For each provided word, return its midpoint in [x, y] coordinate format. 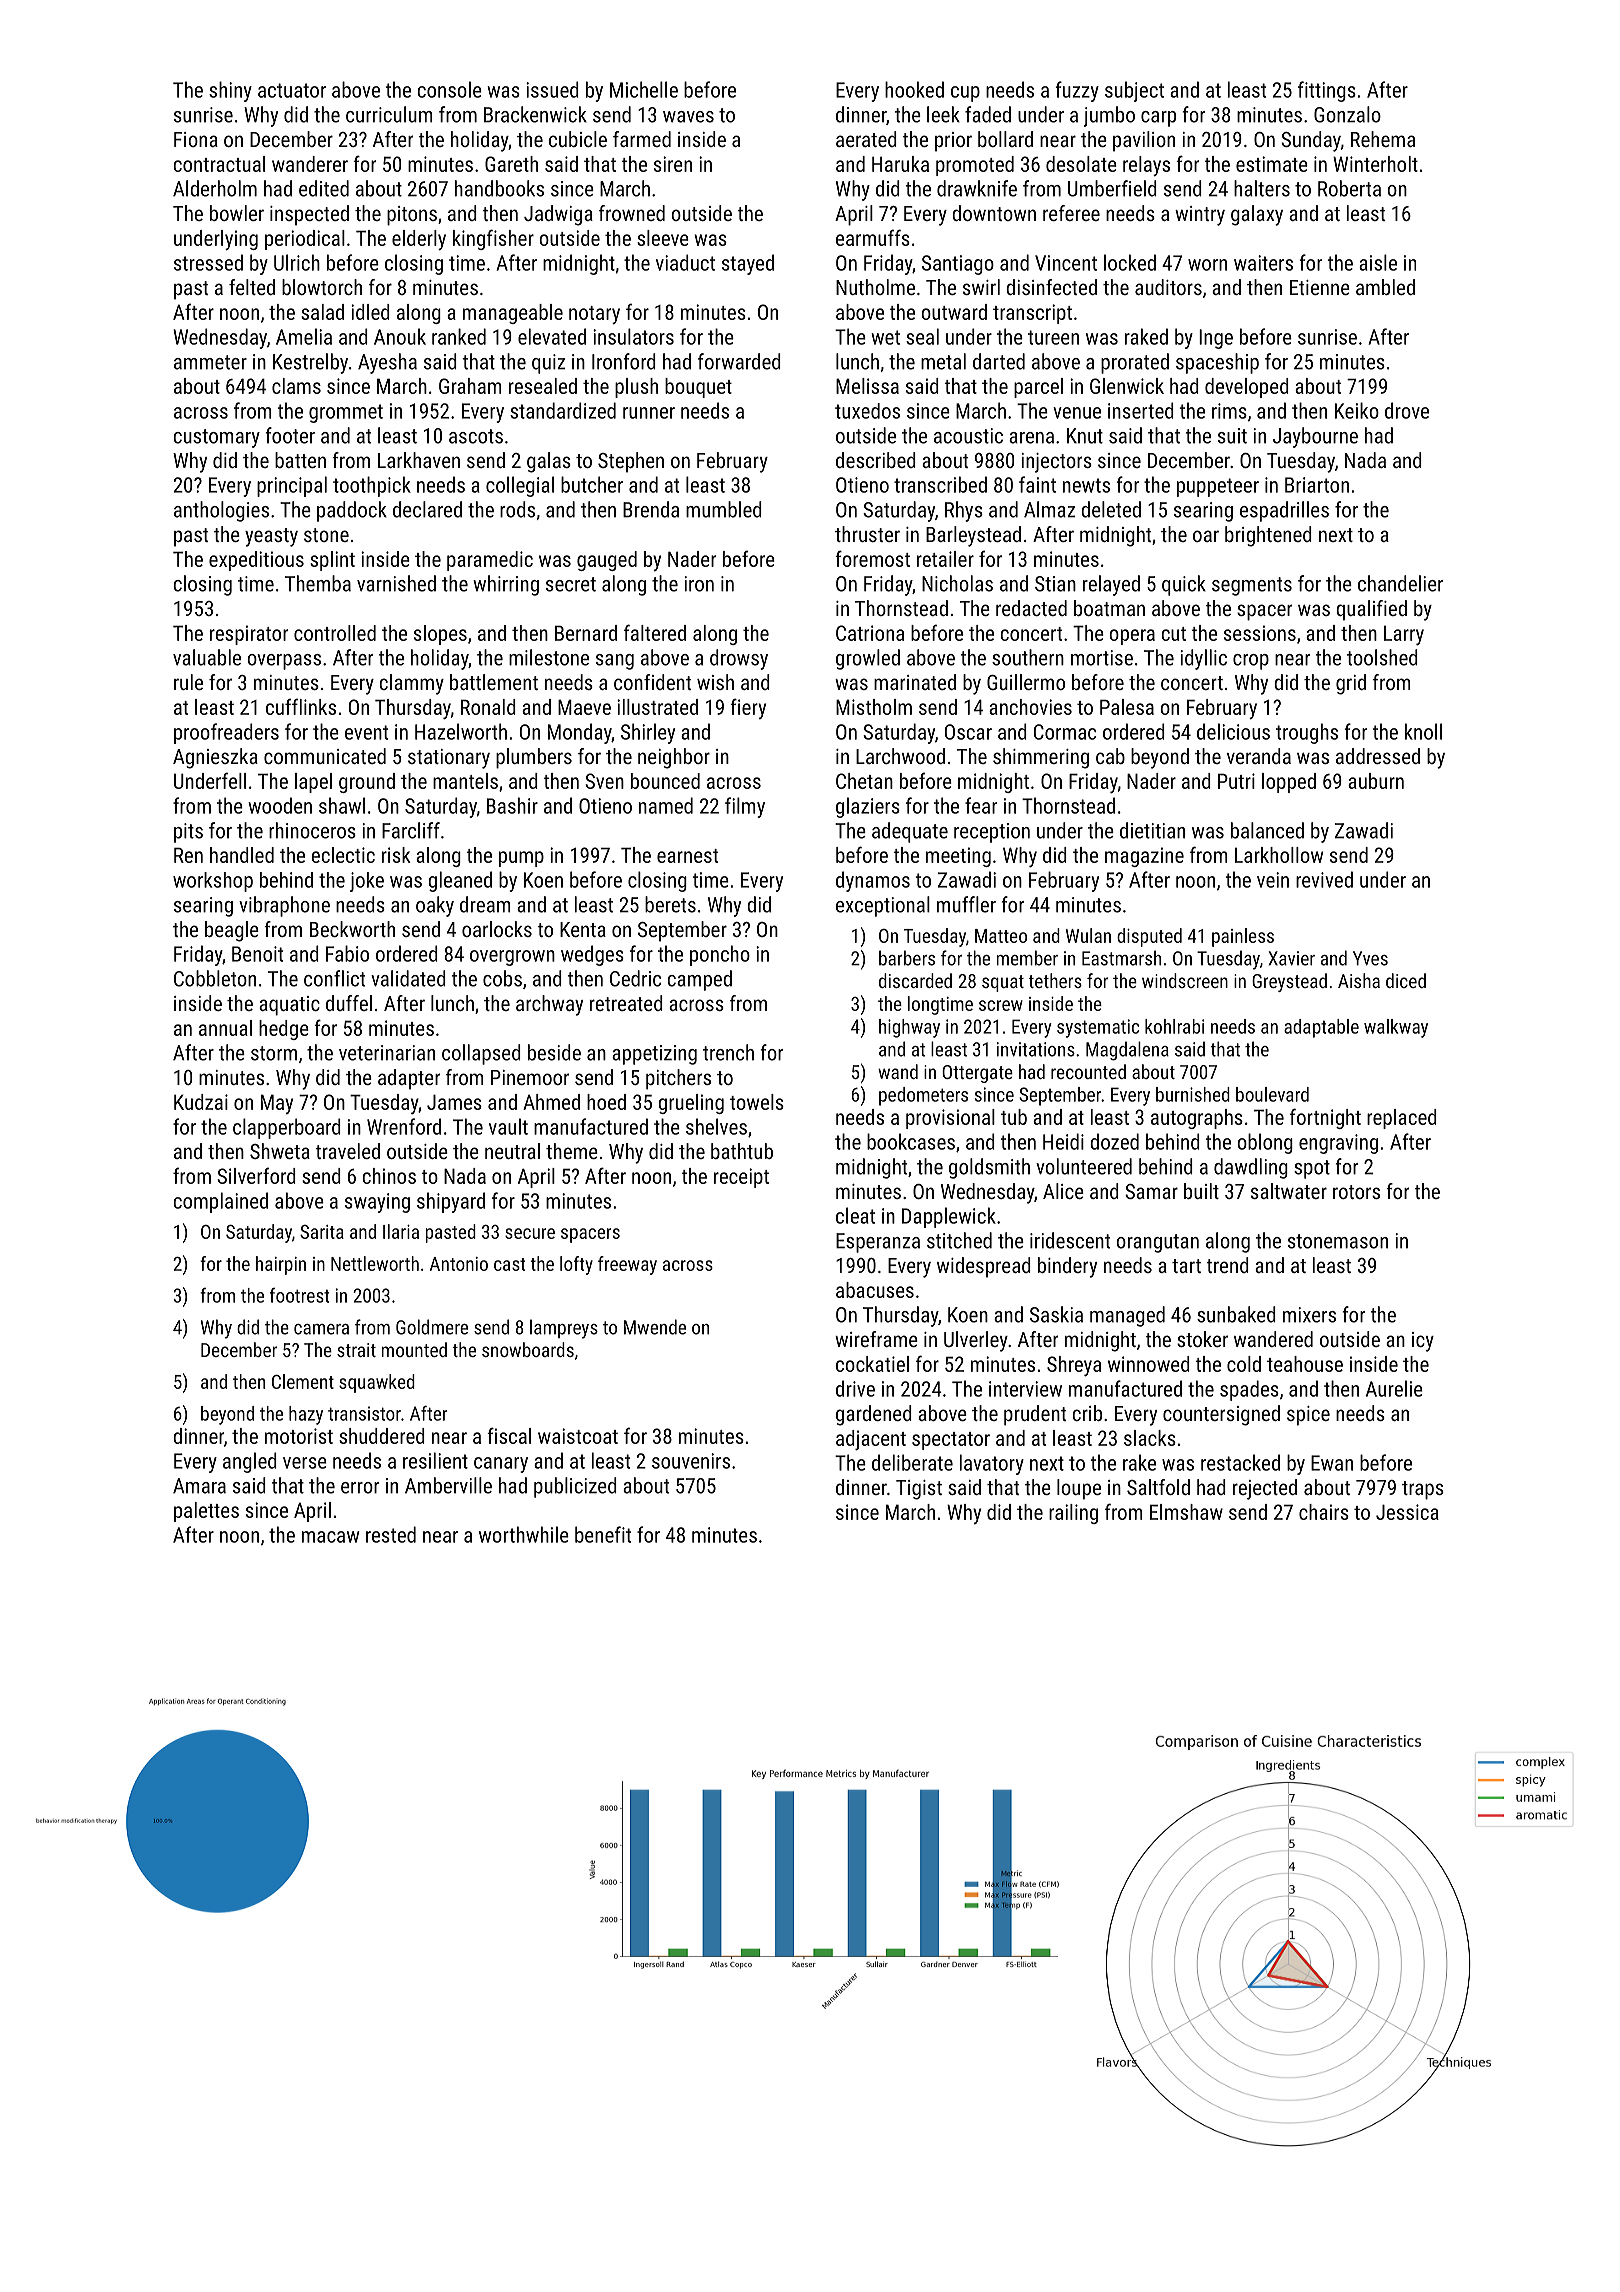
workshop [213, 882]
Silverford [257, 1175]
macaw [330, 1537]
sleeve [663, 238]
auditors [1168, 287]
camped [699, 980]
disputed [1149, 937]
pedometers [923, 1096]
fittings [1327, 91]
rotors [1356, 1192]
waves [688, 117]
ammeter [210, 362]
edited [324, 188]
